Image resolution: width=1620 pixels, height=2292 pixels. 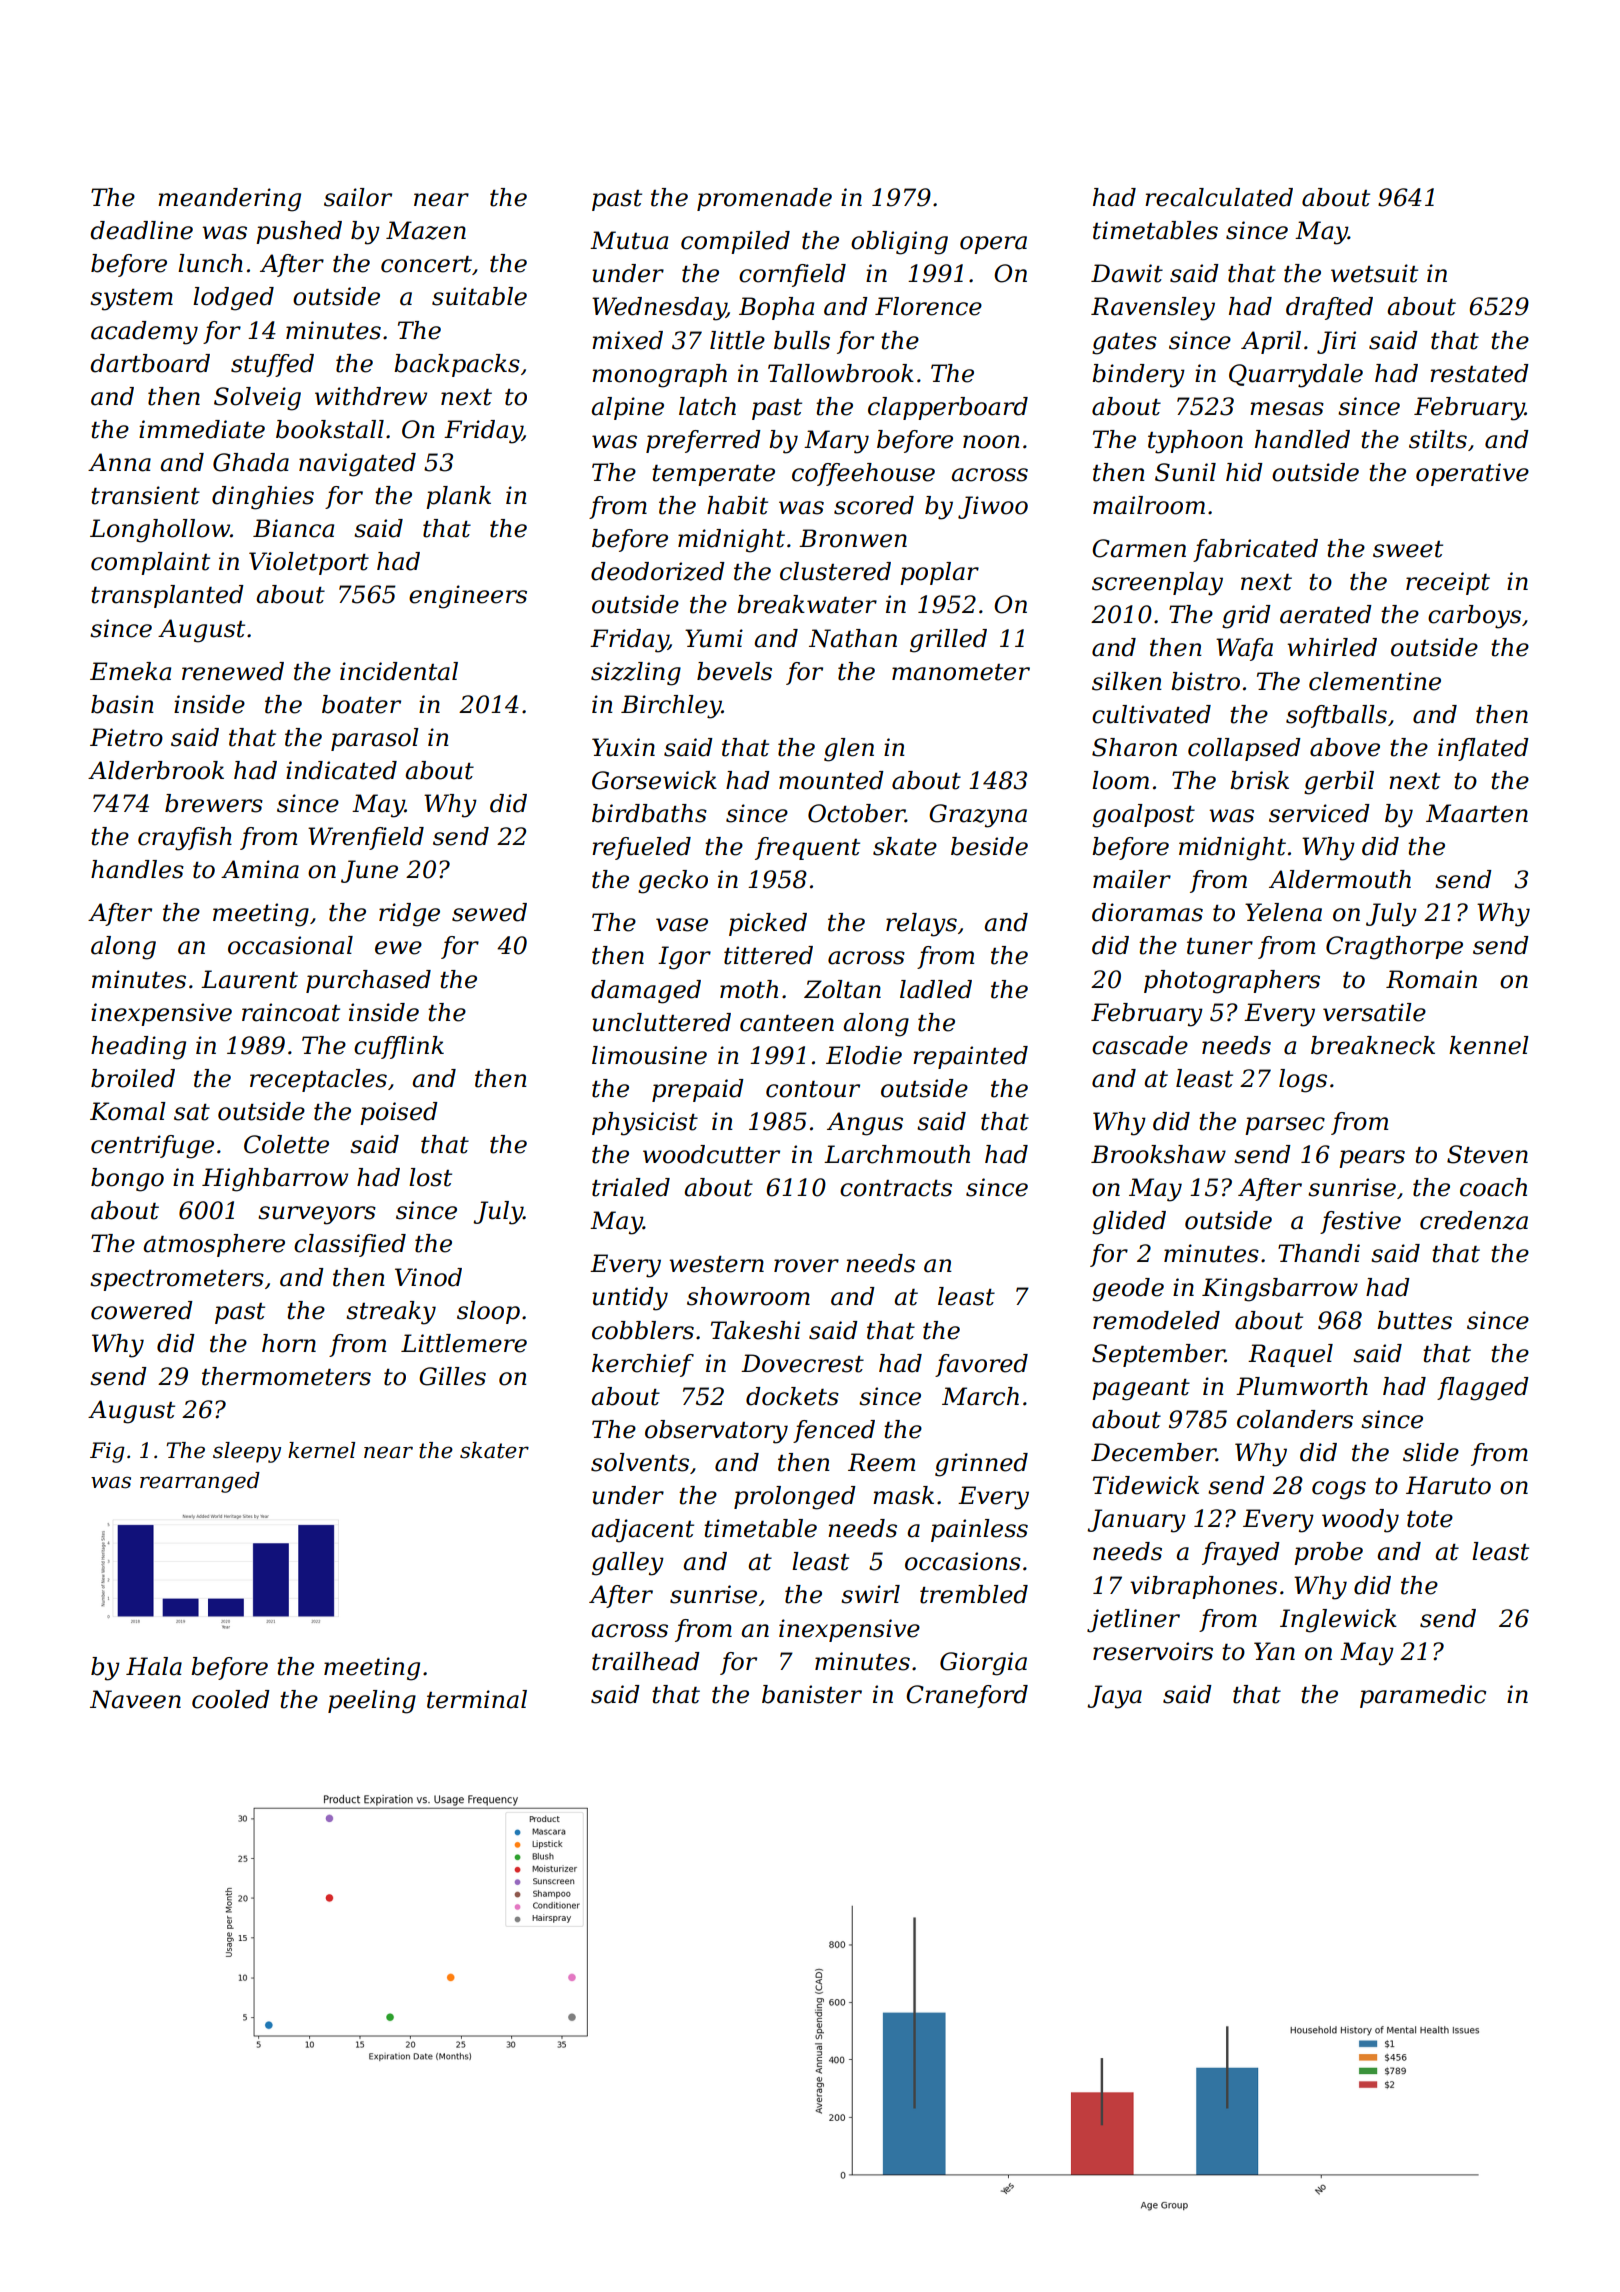 What do you see at coordinates (154, 1666) in the screenshot?
I see `Hala` at bounding box center [154, 1666].
